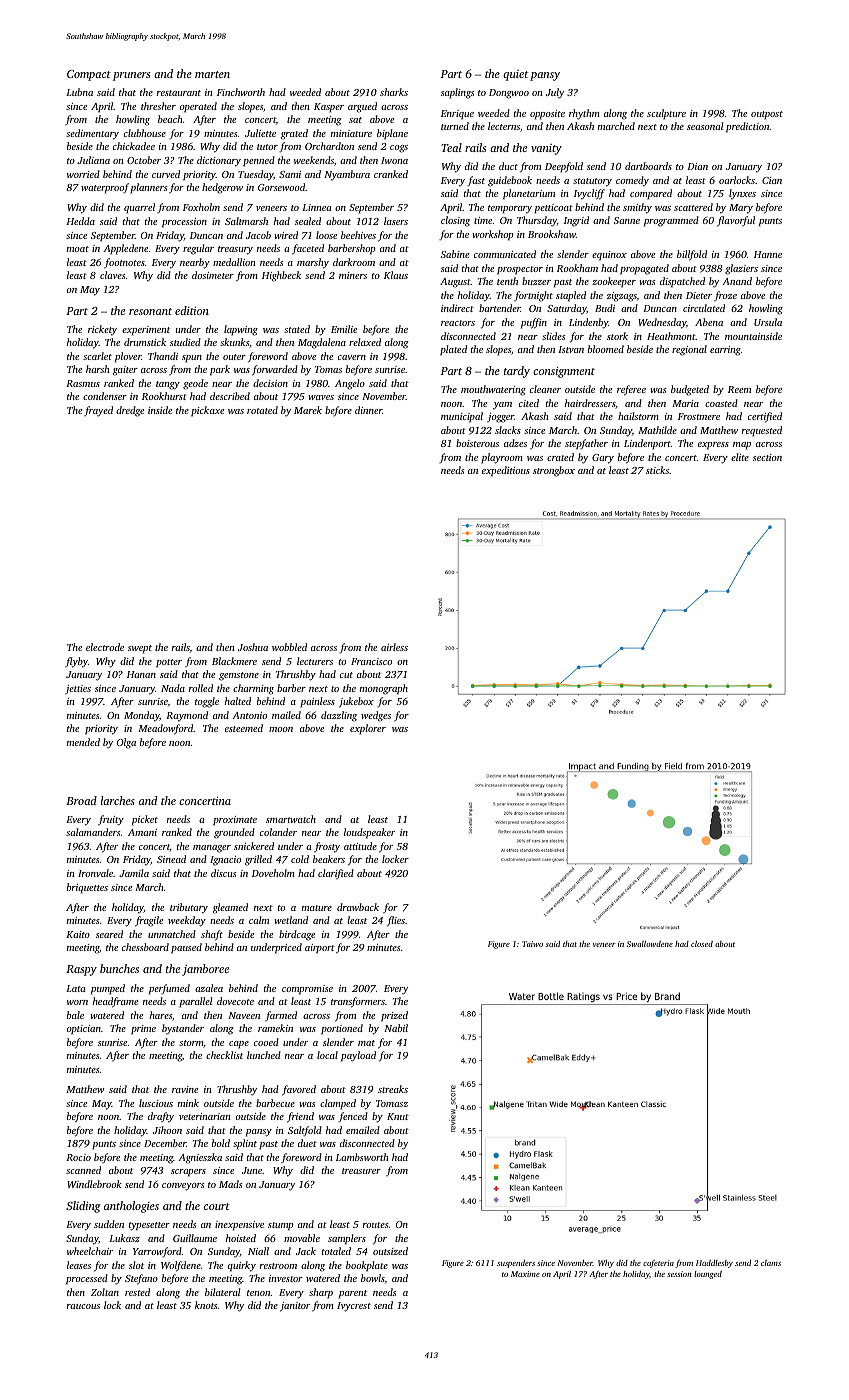 The image size is (849, 1400). I want to click on routes, so click(375, 1225).
